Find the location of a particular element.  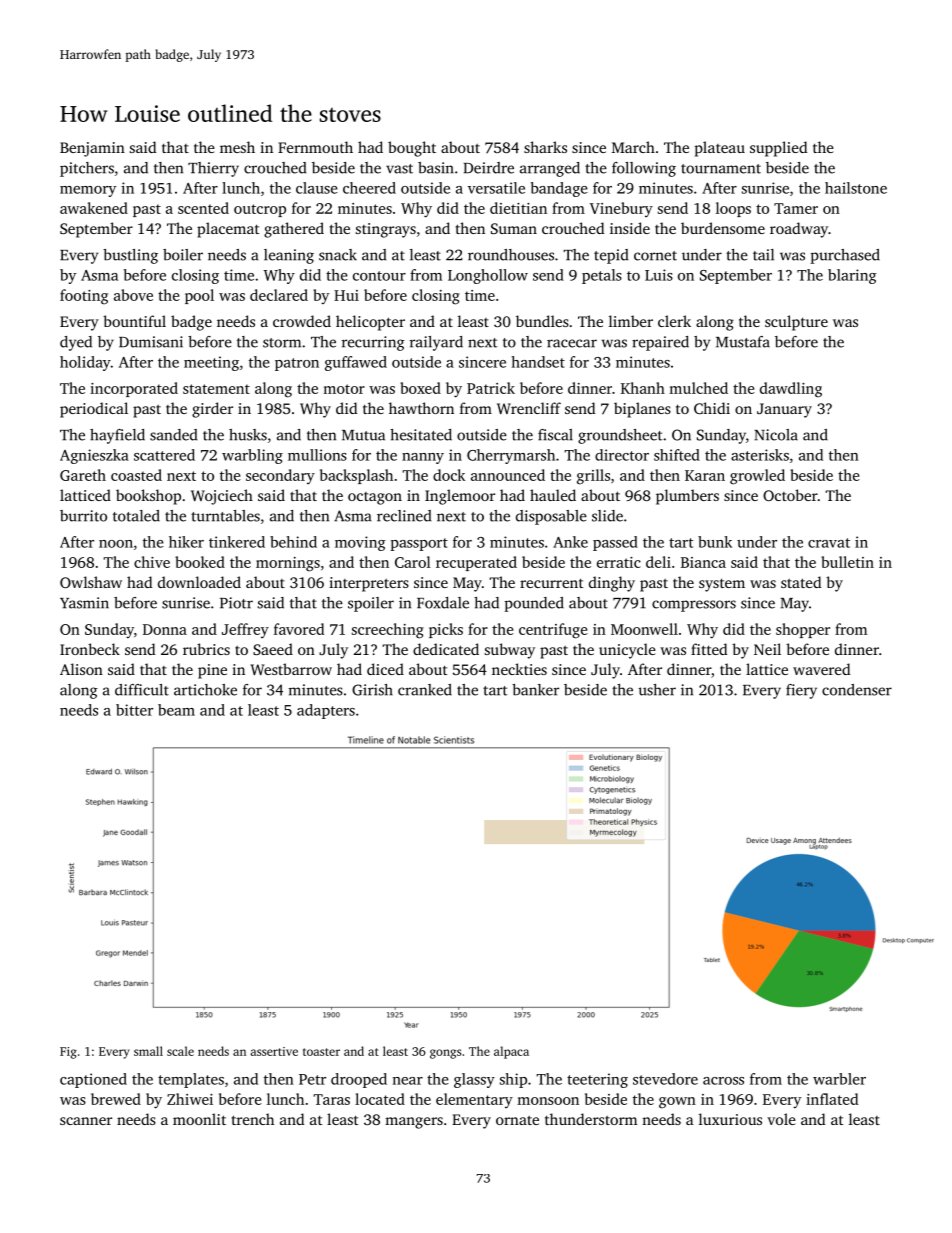

fiery is located at coordinates (801, 691).
